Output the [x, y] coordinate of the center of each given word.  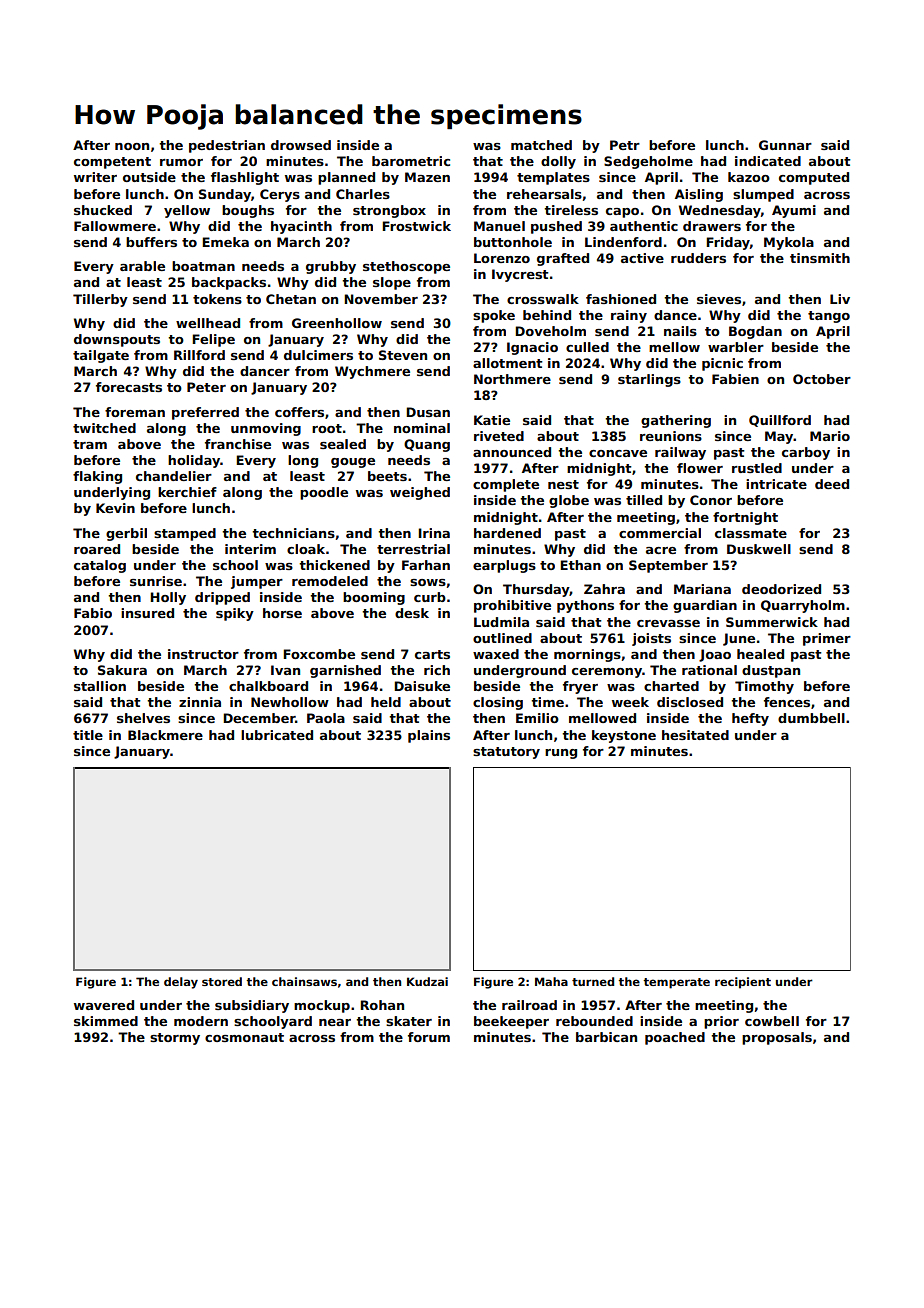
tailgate [101, 356]
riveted [499, 436]
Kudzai [427, 981]
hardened [507, 533]
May [779, 437]
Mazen [427, 177]
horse [282, 613]
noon [132, 146]
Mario [830, 436]
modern [201, 1021]
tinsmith [820, 258]
